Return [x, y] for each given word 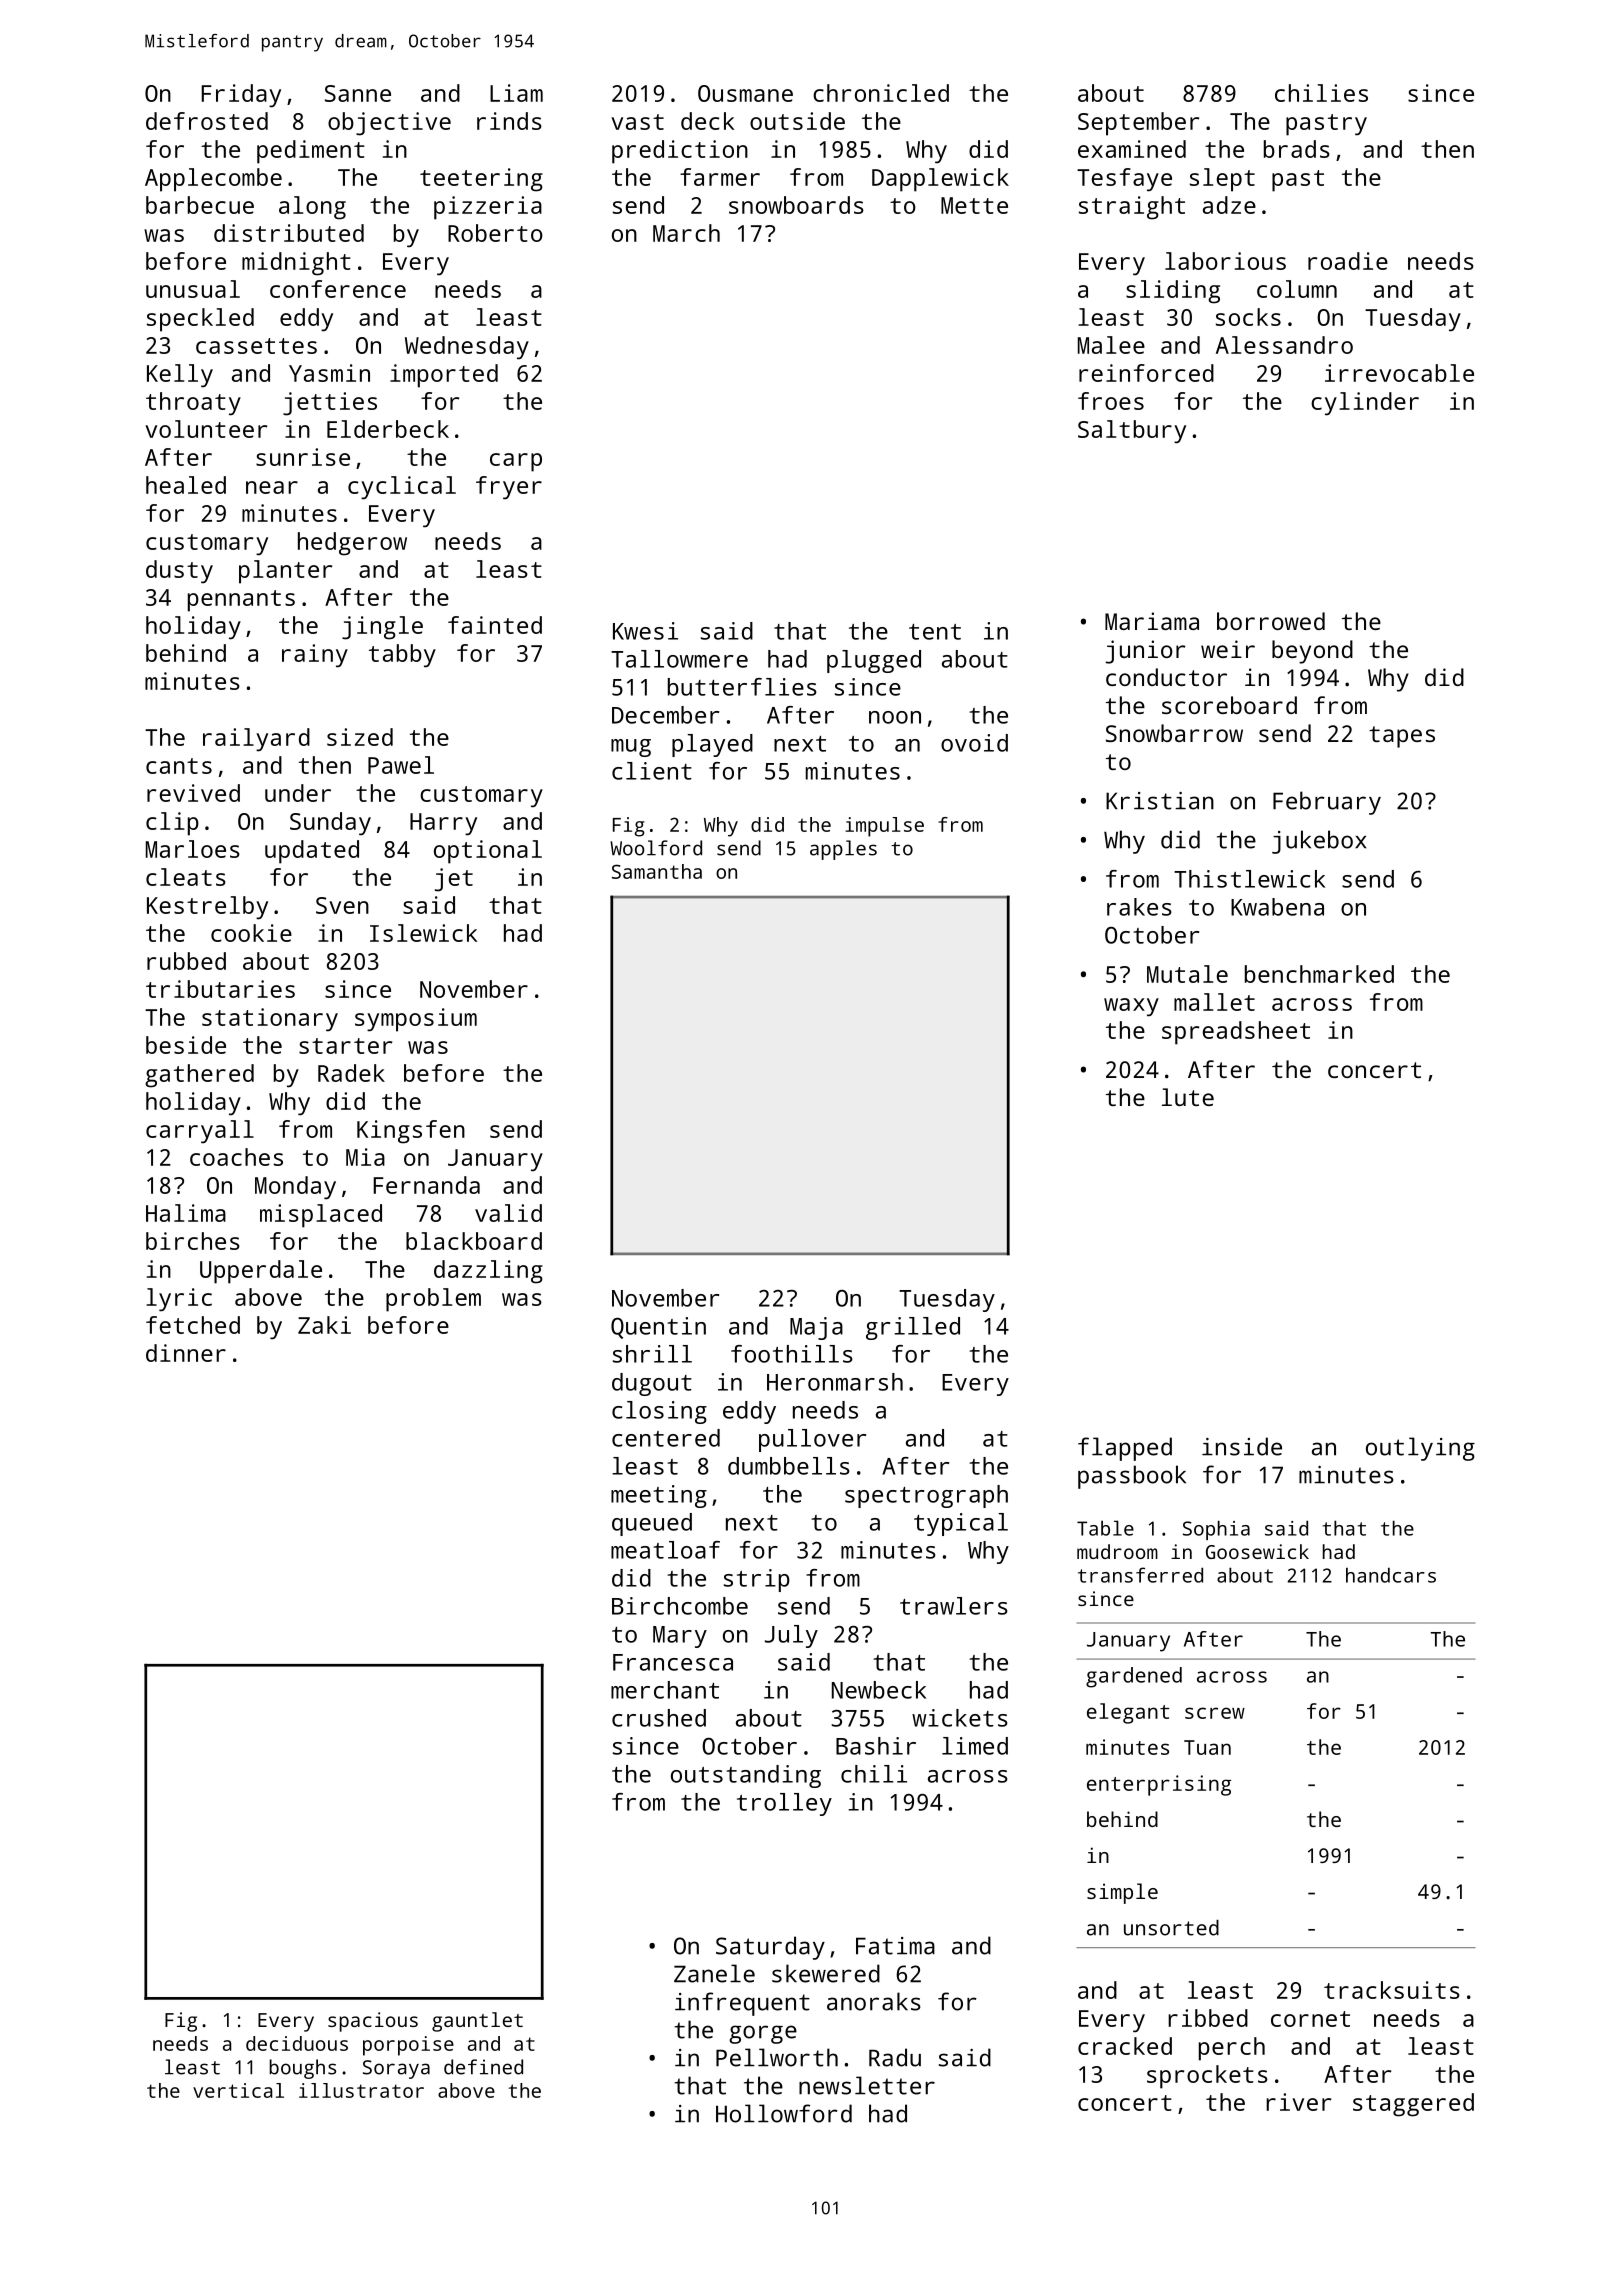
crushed [659, 1718]
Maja [816, 1328]
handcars [1391, 1575]
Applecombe [213, 180]
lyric [179, 1300]
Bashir [876, 1746]
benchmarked [1319, 974]
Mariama [1152, 621]
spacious [373, 2022]
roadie [1348, 261]
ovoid [974, 743]
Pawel [401, 765]
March [686, 233]
